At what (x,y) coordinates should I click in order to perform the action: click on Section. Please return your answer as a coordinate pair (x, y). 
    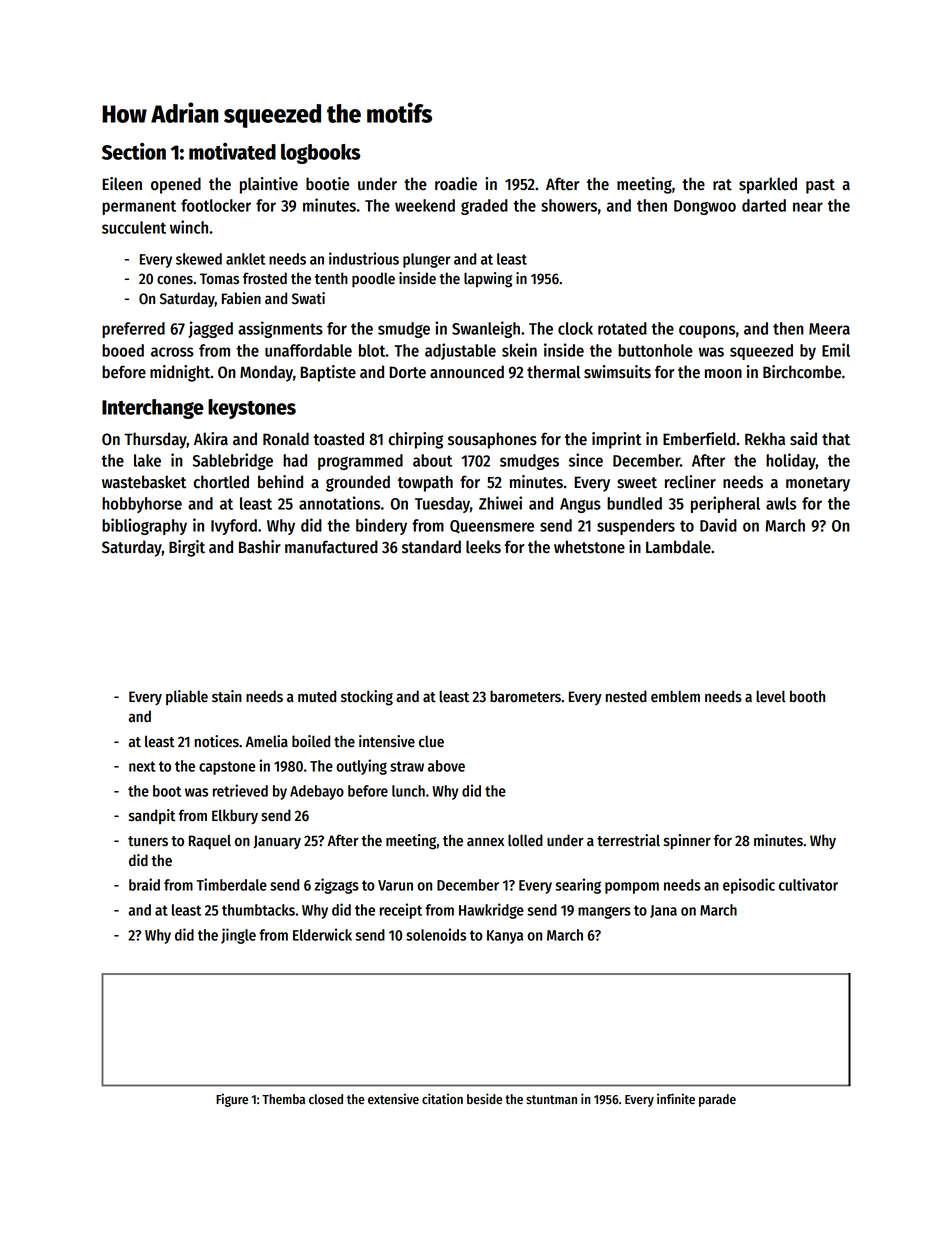
    Looking at the image, I should click on (134, 151).
